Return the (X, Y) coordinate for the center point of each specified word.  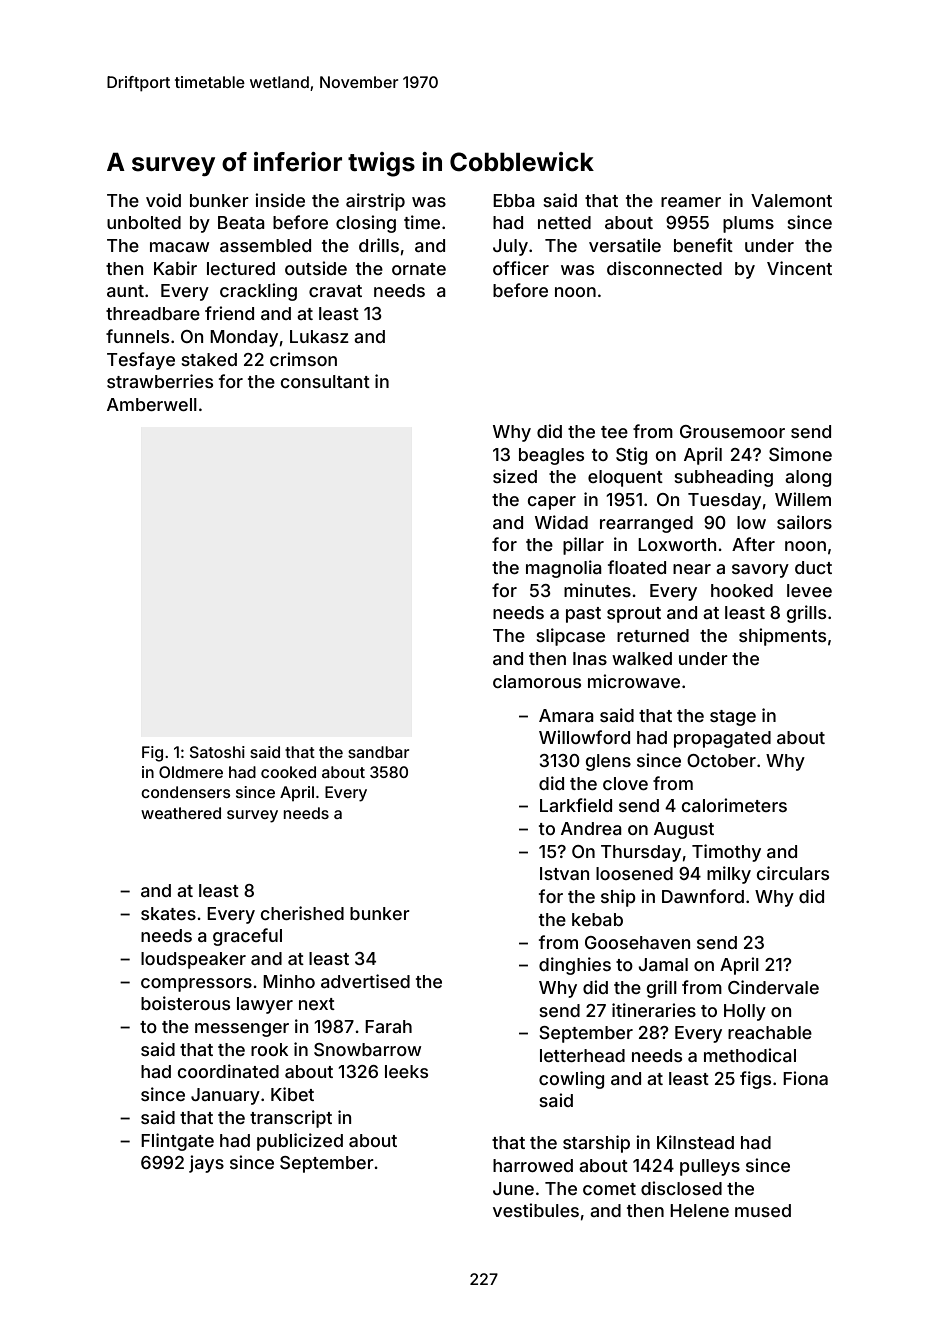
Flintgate (177, 1142)
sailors (804, 522)
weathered (181, 813)
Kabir (175, 268)
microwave (634, 681)
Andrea (591, 828)
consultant (325, 381)
